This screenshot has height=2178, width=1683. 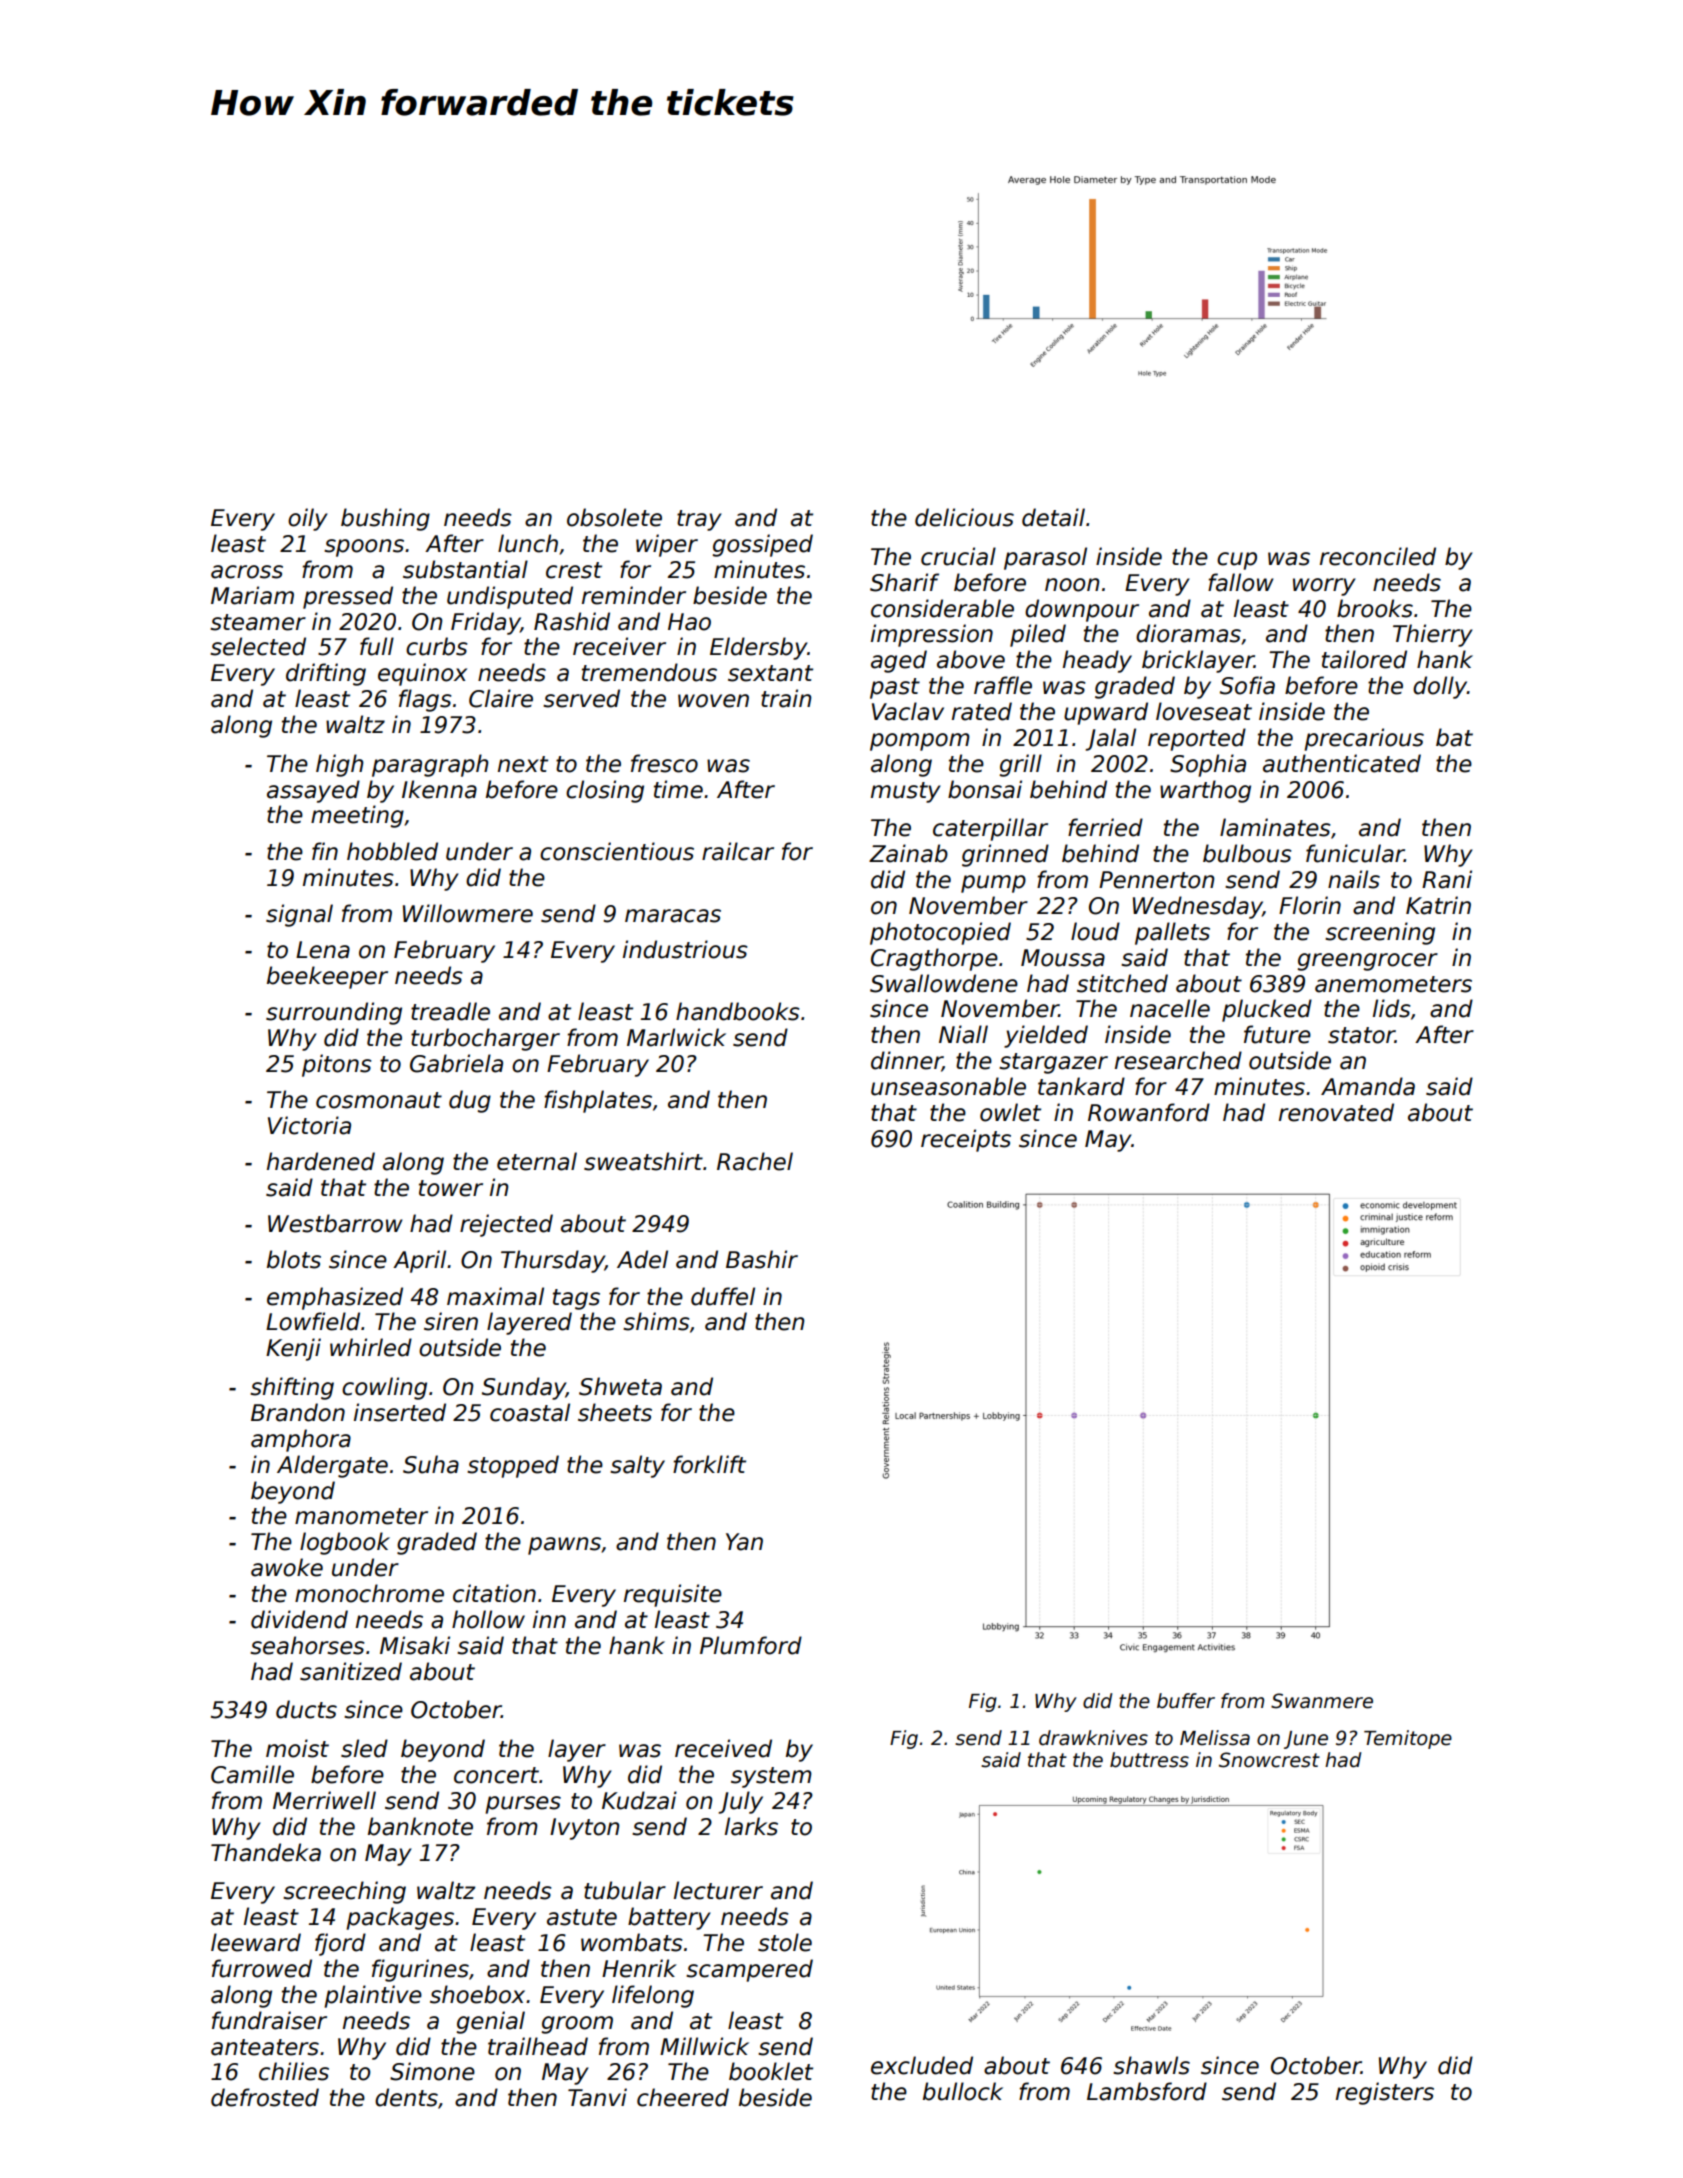 What do you see at coordinates (1322, 1701) in the screenshot?
I see `Swanmere` at bounding box center [1322, 1701].
